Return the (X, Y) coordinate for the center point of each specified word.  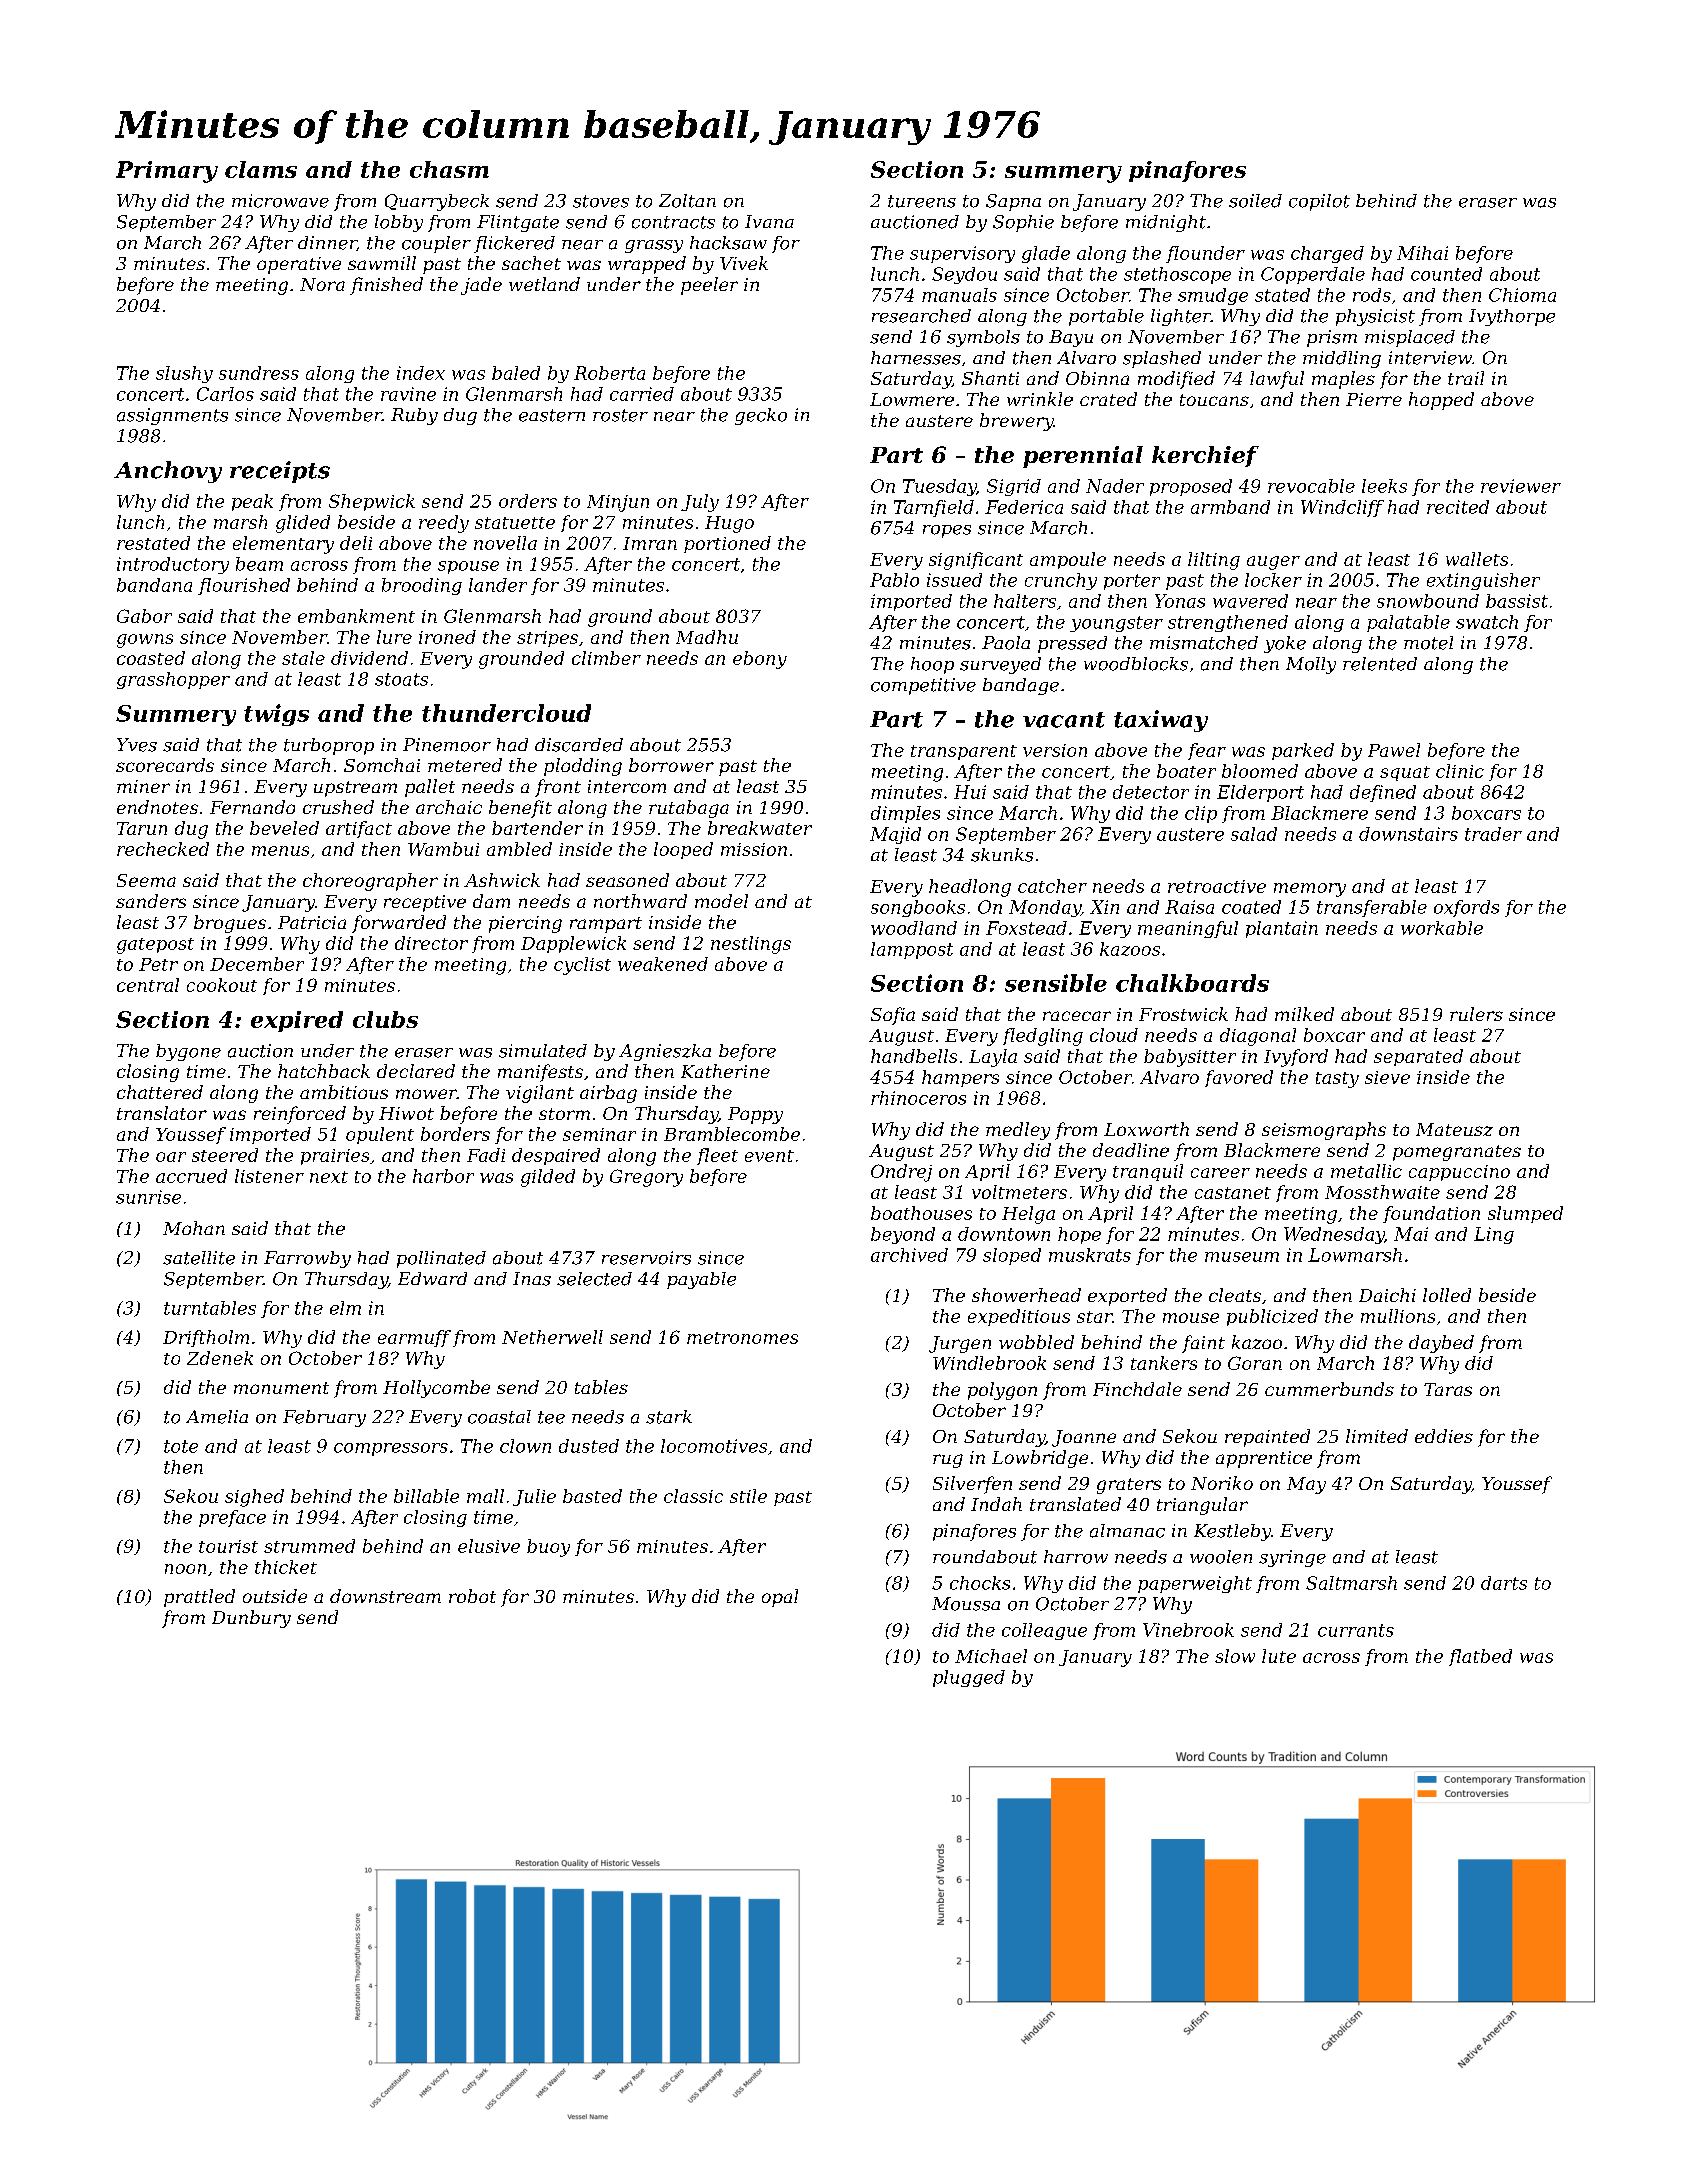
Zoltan (687, 201)
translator (162, 1113)
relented (1380, 664)
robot (472, 1596)
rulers (1476, 1014)
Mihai (1422, 253)
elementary (283, 545)
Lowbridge (1040, 1459)
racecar (1077, 1016)
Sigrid (1014, 487)
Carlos (225, 394)
